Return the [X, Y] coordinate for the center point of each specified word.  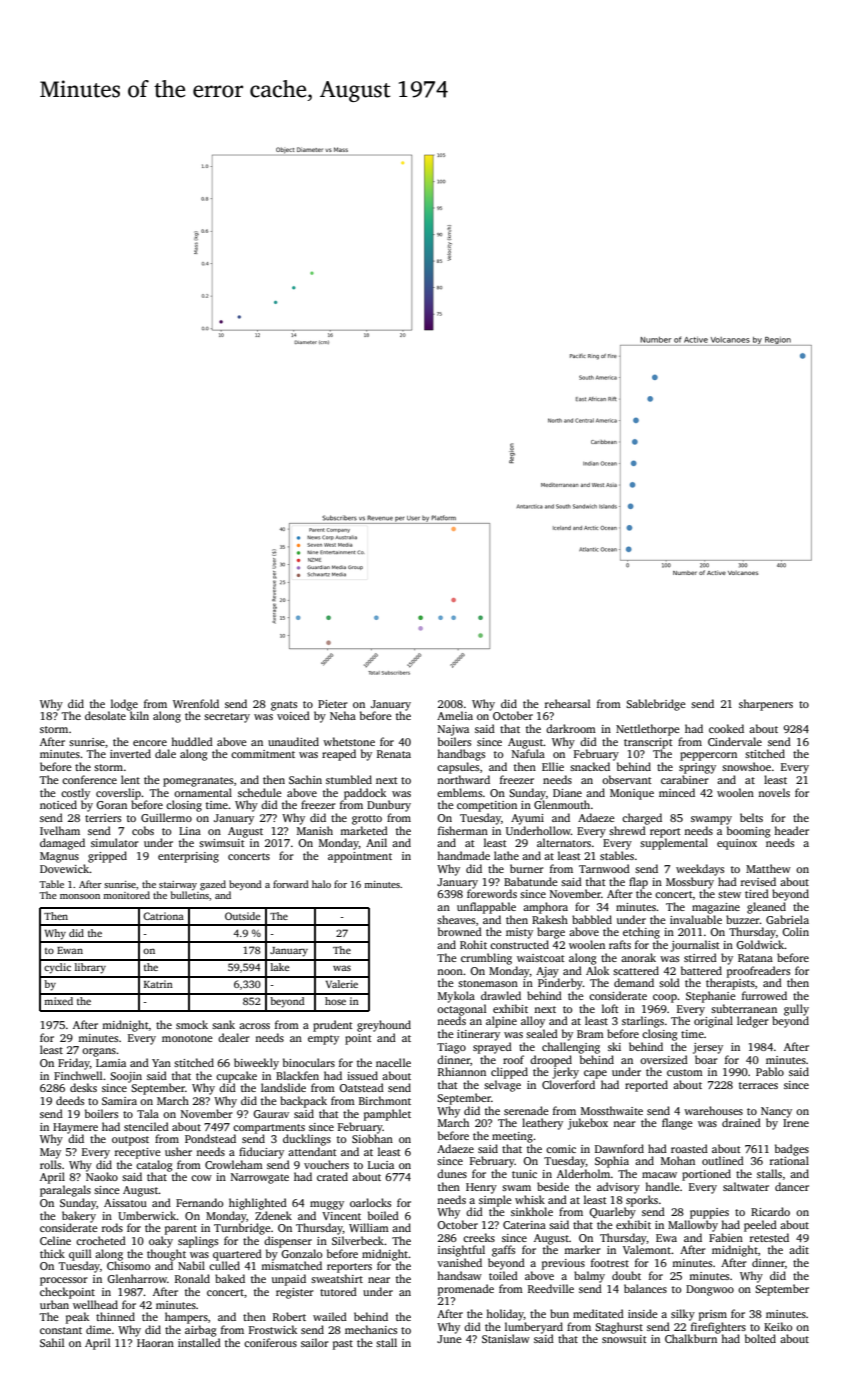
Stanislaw [506, 1338]
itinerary [478, 1035]
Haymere [75, 1128]
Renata [394, 754]
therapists [730, 984]
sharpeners [766, 705]
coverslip [118, 794]
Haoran [155, 1343]
